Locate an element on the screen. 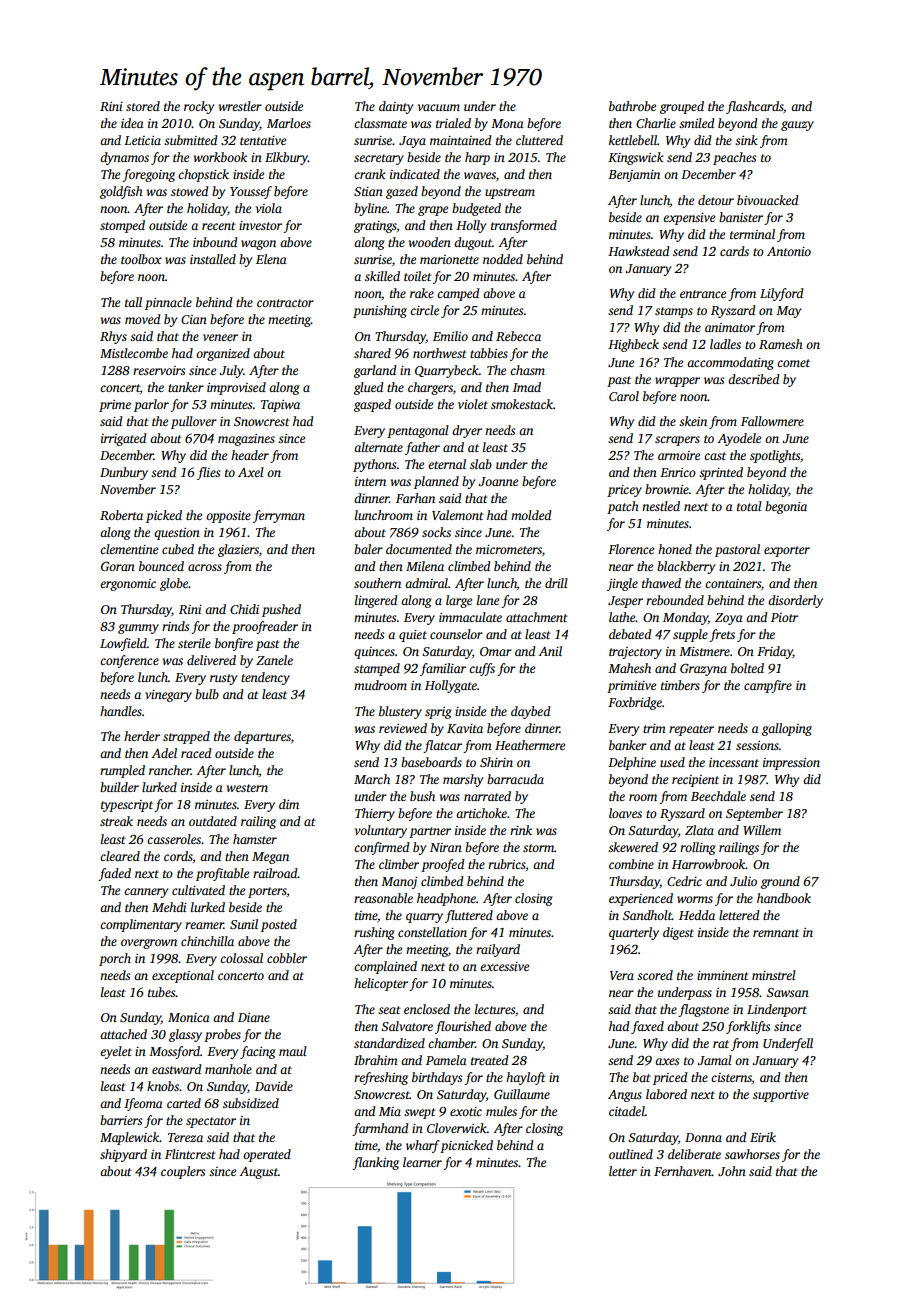 The height and width of the screenshot is (1308, 924). Rebecca is located at coordinates (518, 336).
